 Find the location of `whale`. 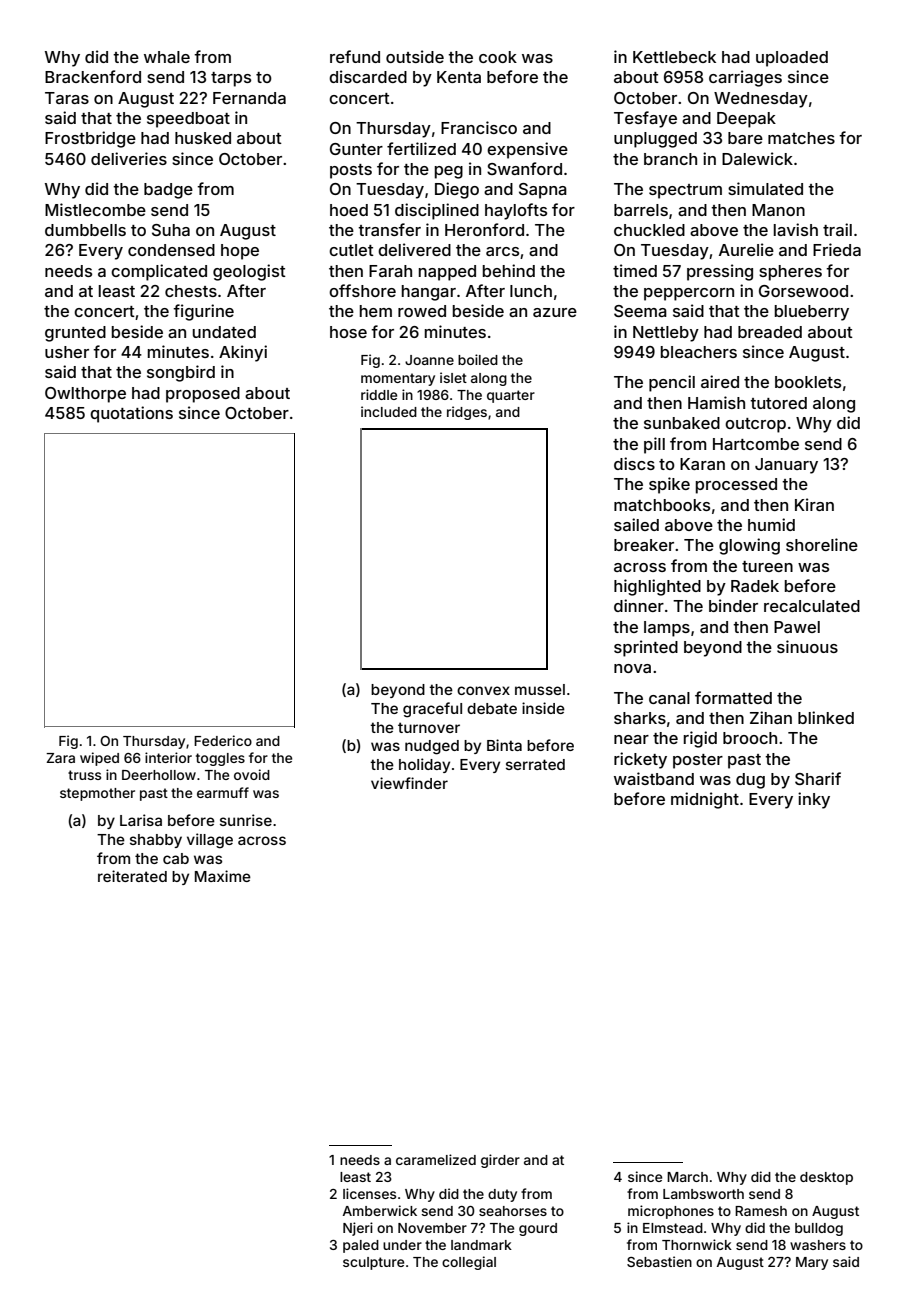

whale is located at coordinates (167, 57).
